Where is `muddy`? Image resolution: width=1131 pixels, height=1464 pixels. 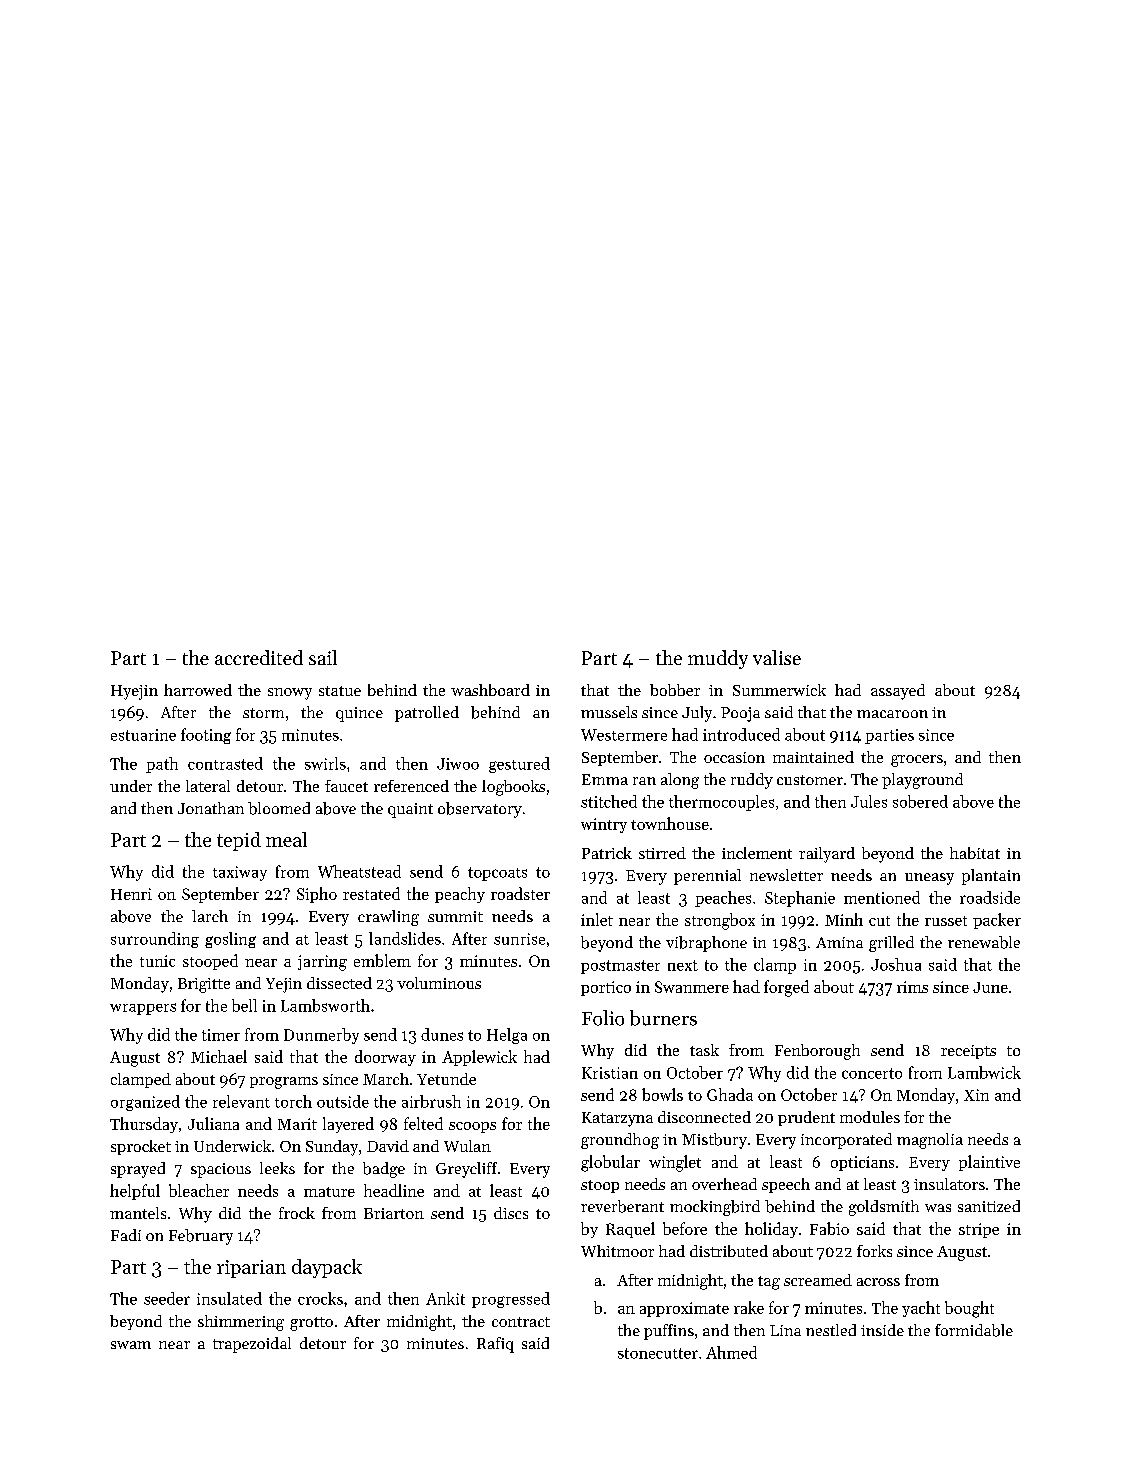 muddy is located at coordinates (718, 659).
